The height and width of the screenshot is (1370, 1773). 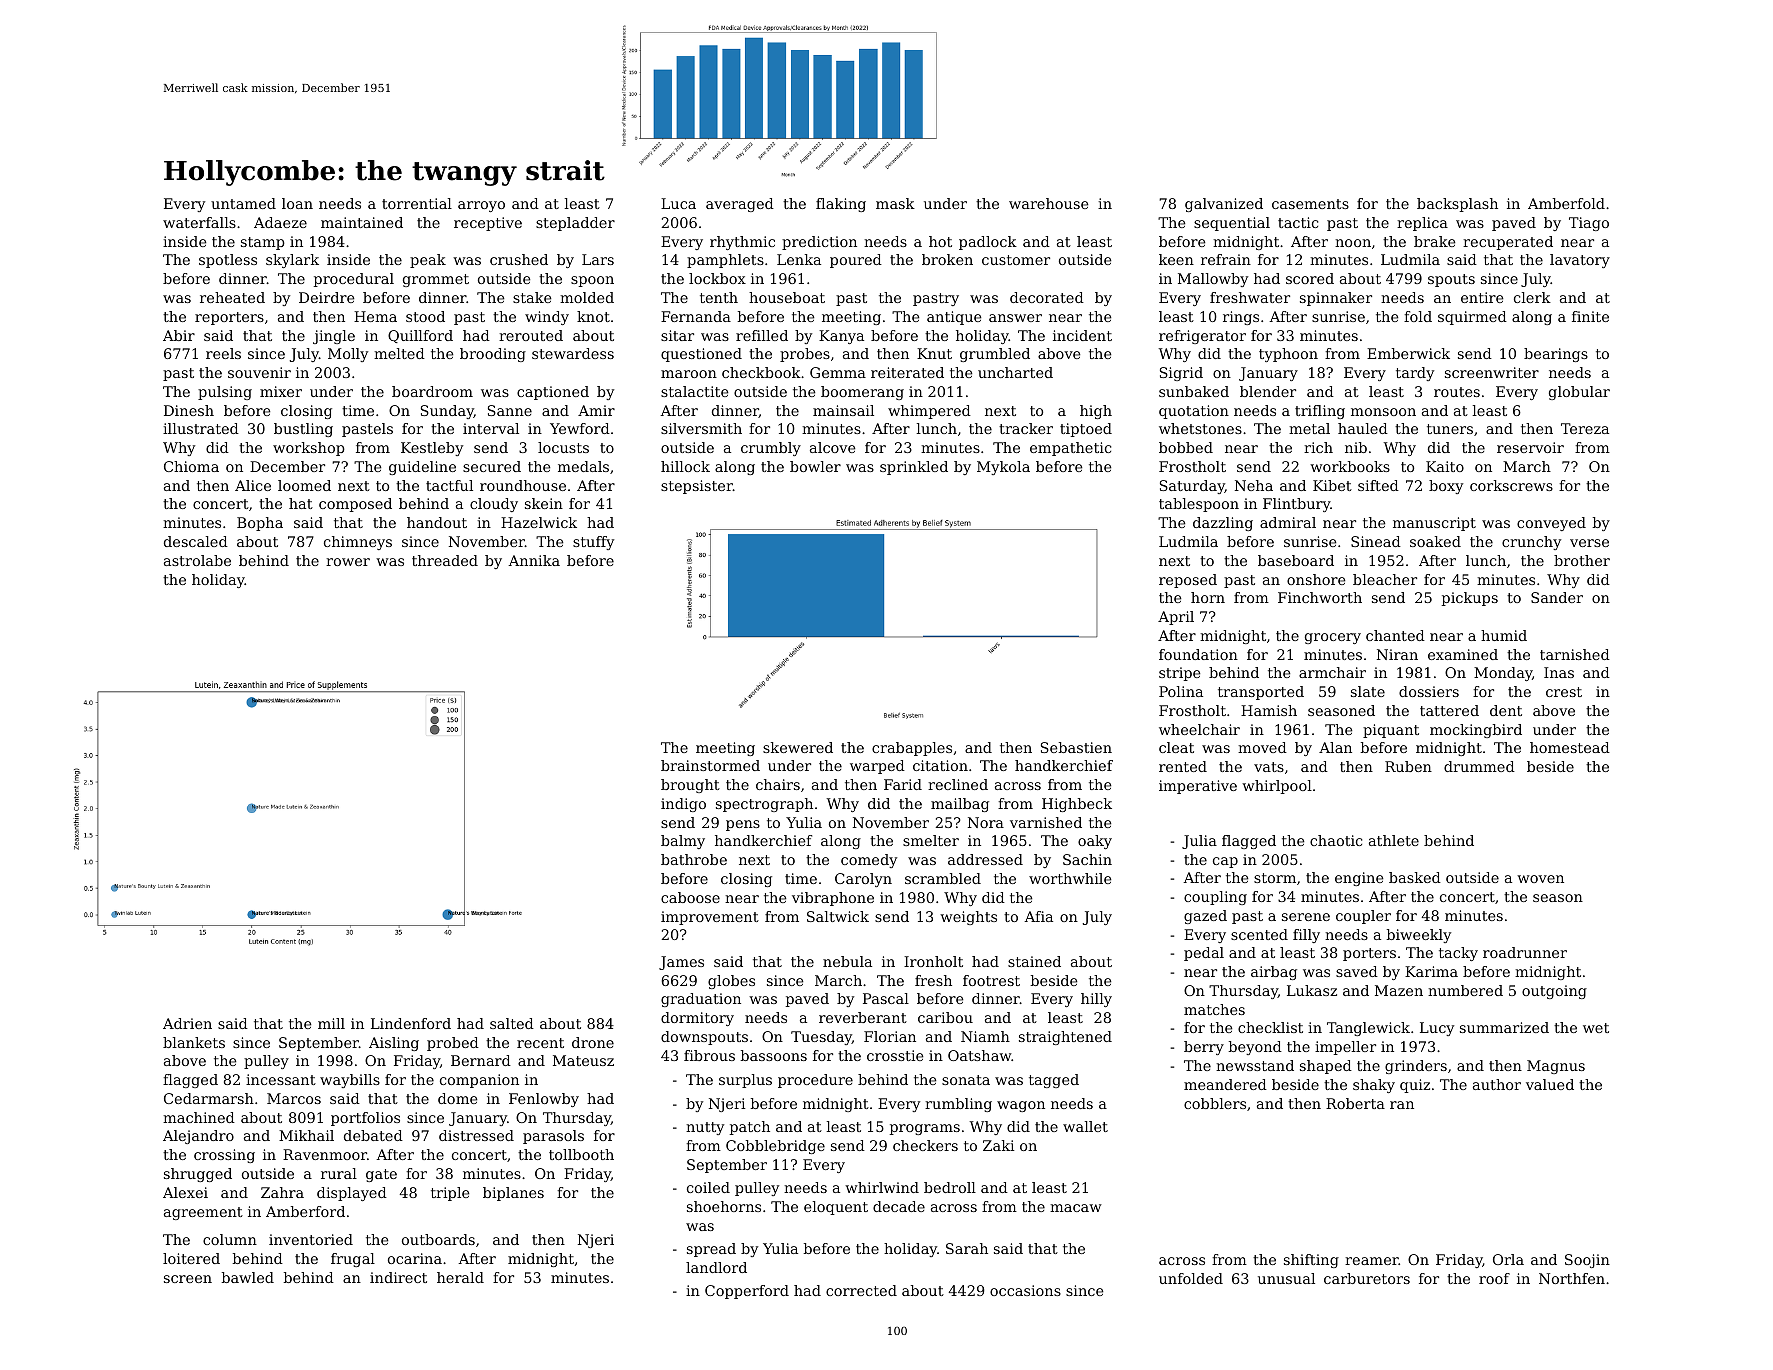 I want to click on Sebastien, so click(x=1076, y=747).
